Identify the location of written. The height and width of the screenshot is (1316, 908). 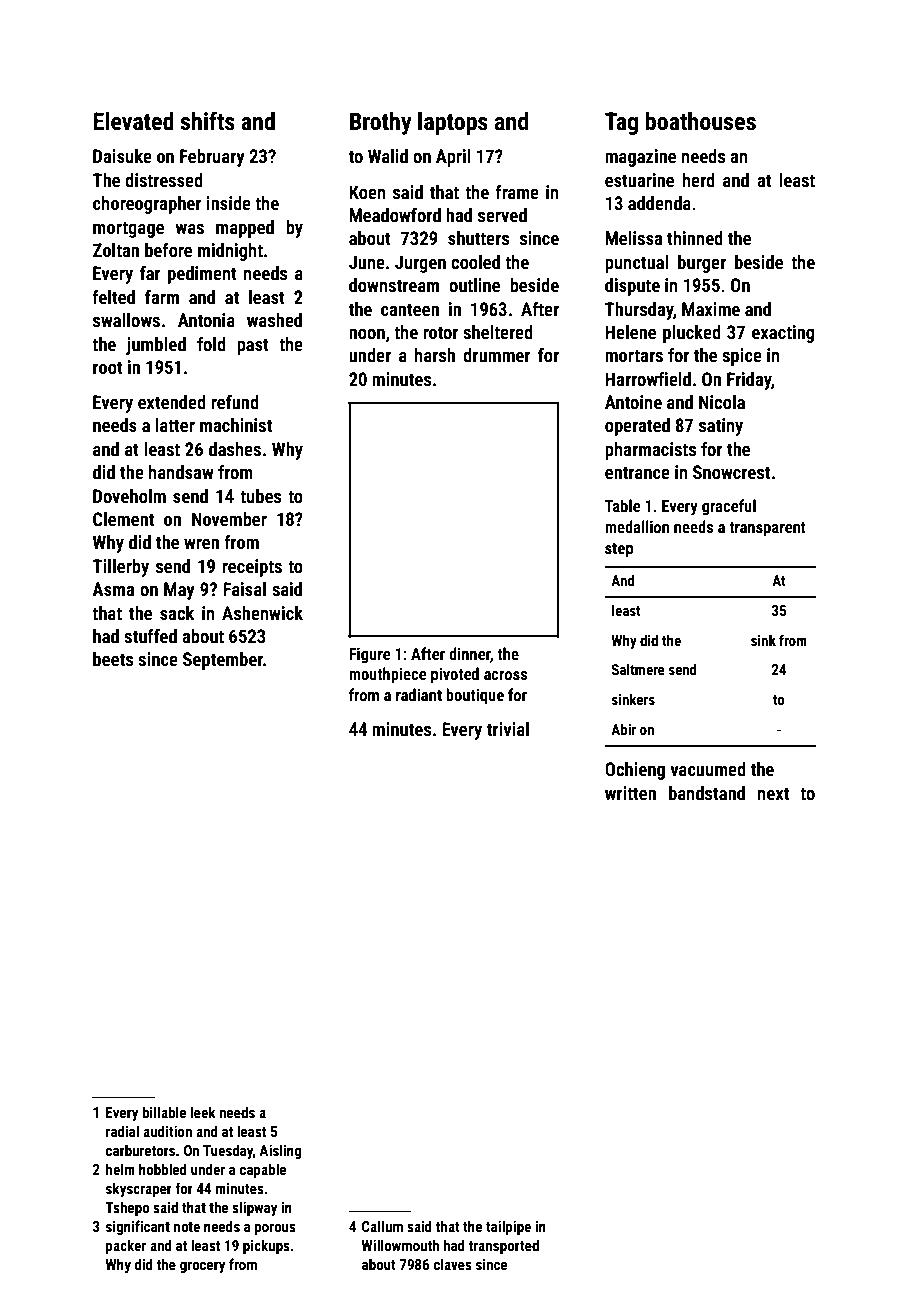
(630, 793).
